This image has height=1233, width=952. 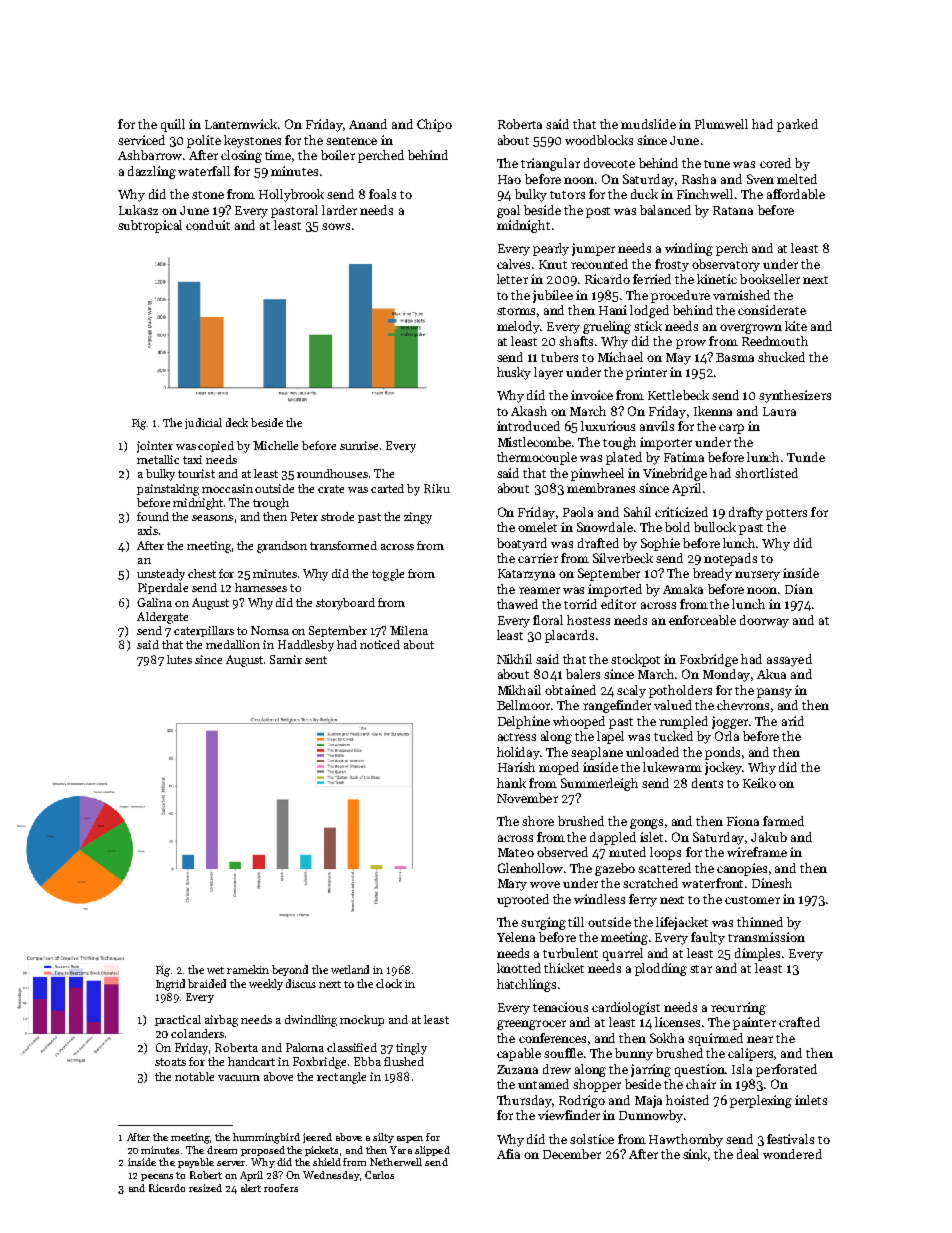 I want to click on conduit, so click(x=208, y=225).
